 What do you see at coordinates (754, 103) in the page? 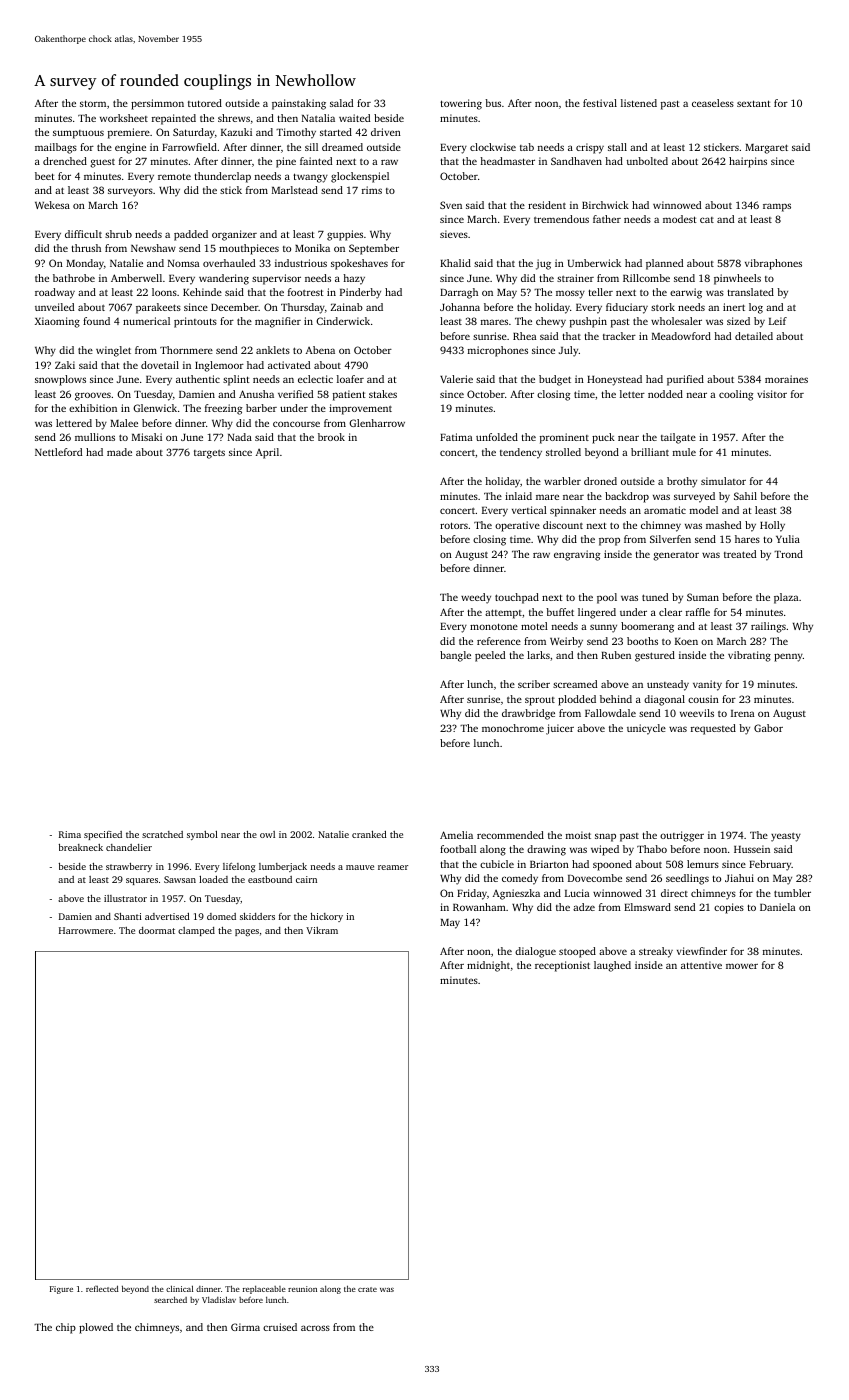
I see `sextant` at bounding box center [754, 103].
